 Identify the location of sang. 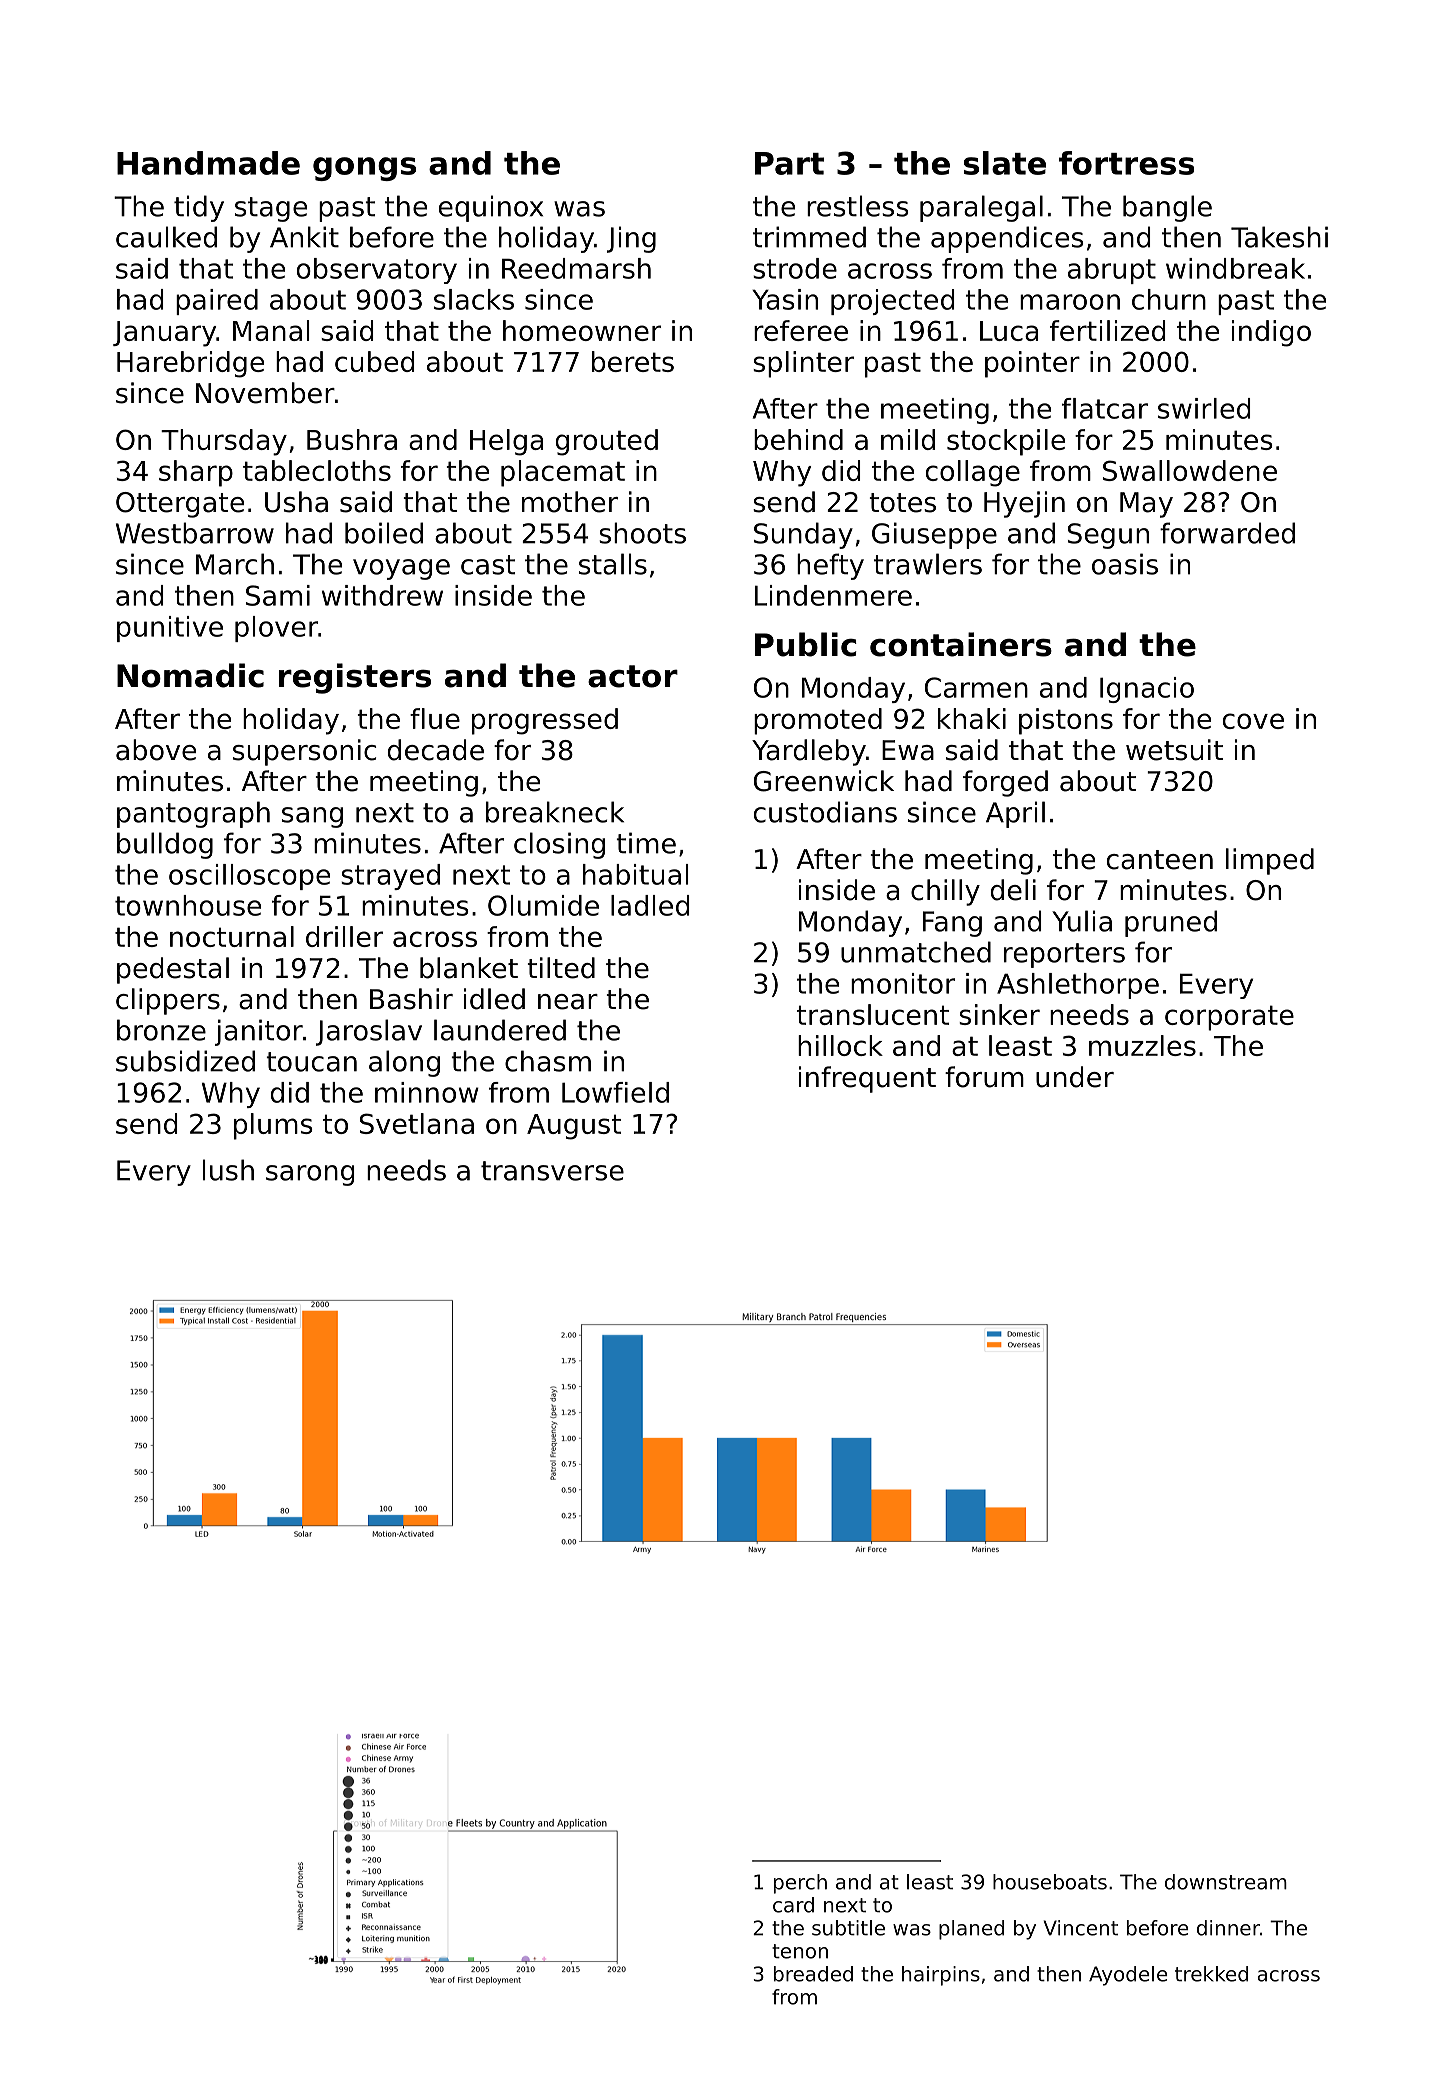
(312, 817).
